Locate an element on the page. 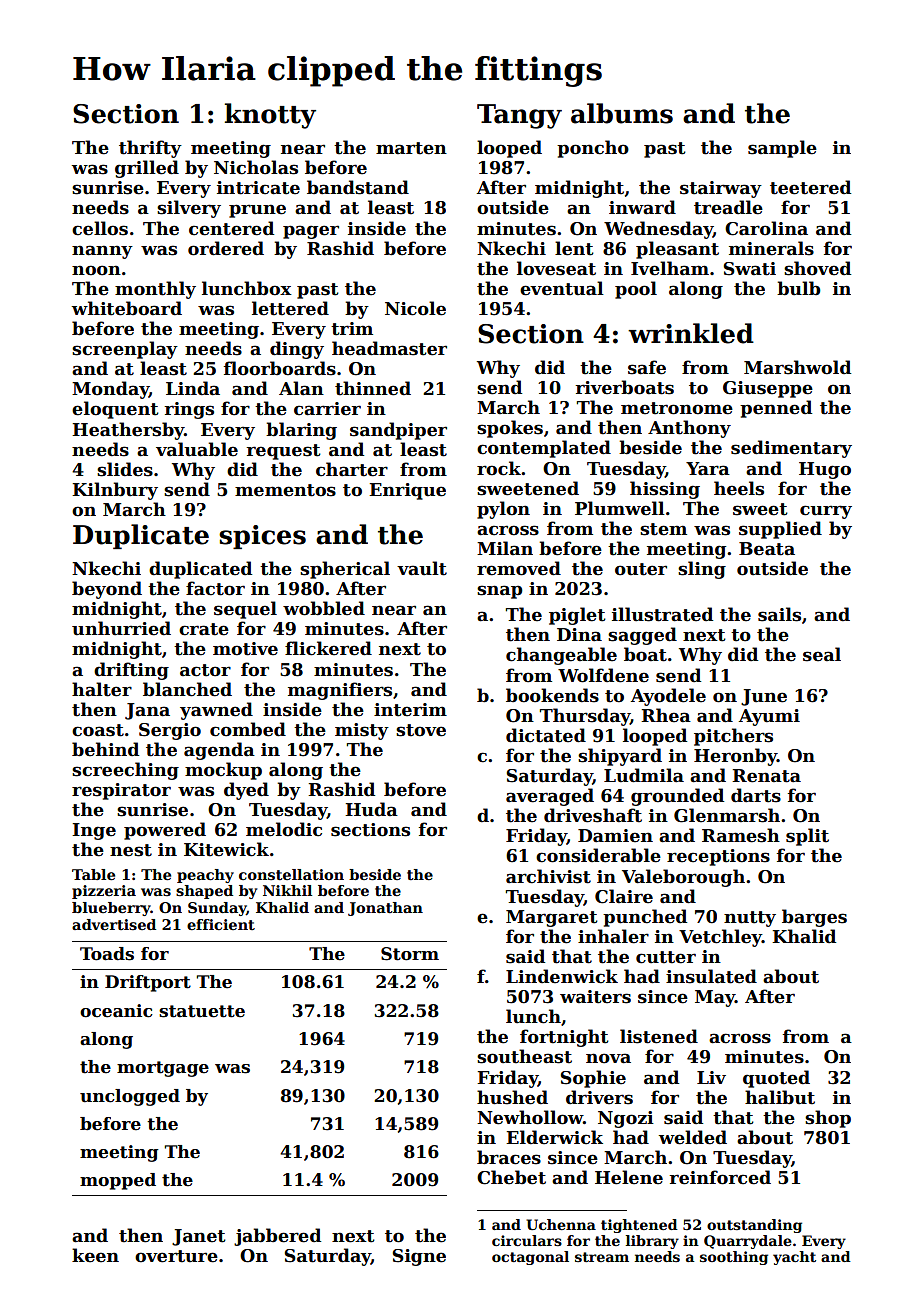 Image resolution: width=924 pixels, height=1308 pixels. stream is located at coordinates (602, 1257).
